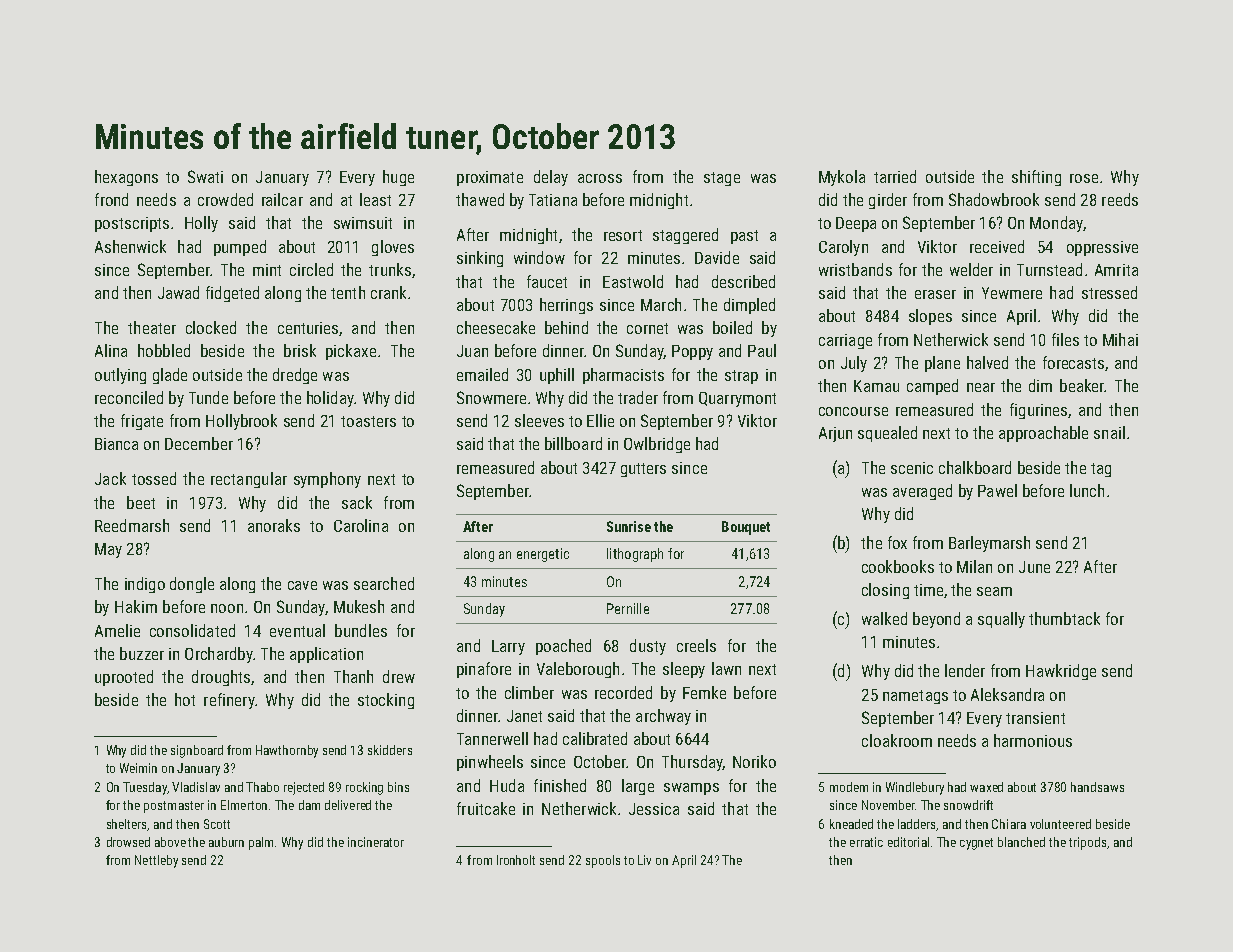 This page has height=952, width=1233. Describe the element at coordinates (912, 468) in the page. I see `scenic` at that location.
